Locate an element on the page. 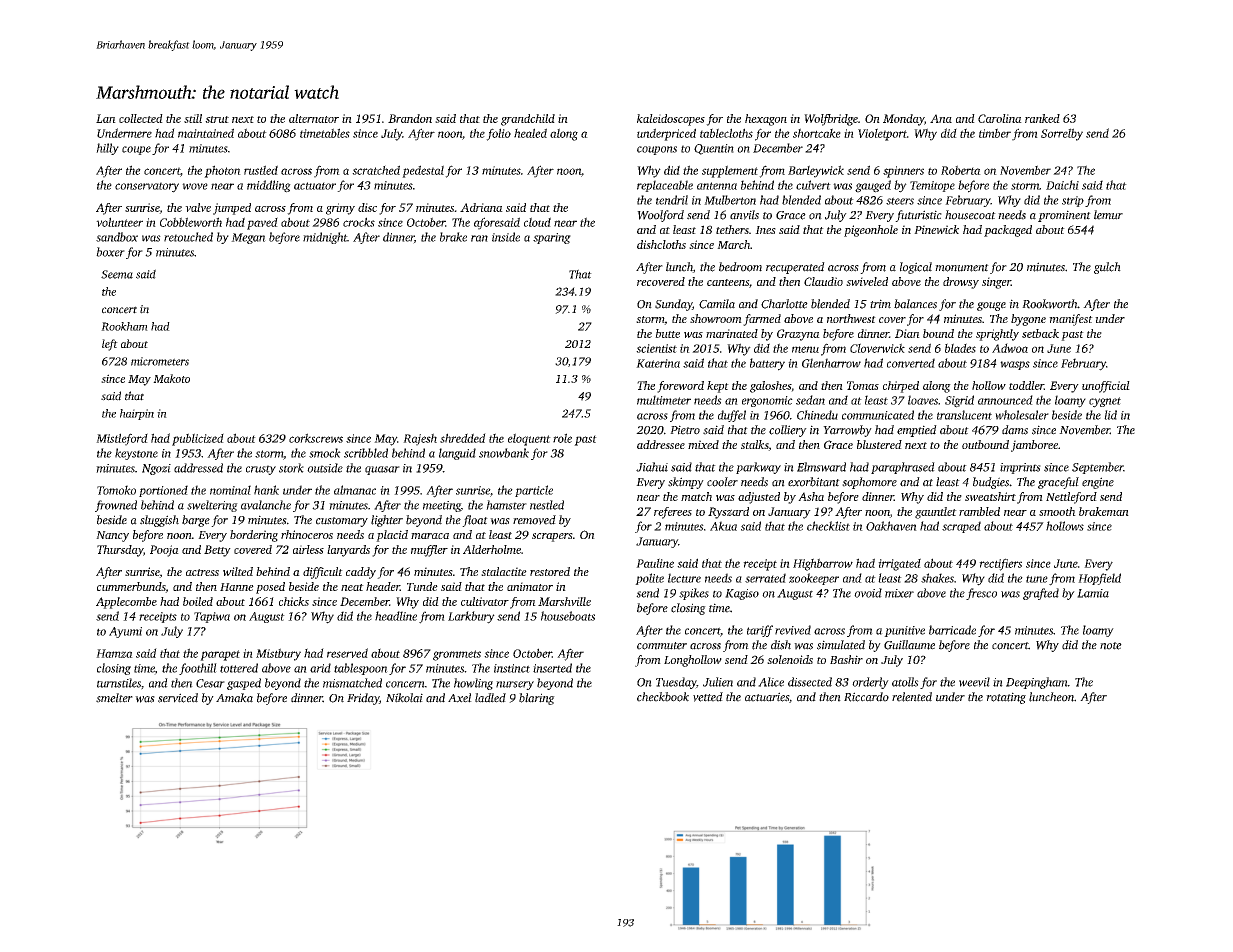  almanac is located at coordinates (355, 490).
